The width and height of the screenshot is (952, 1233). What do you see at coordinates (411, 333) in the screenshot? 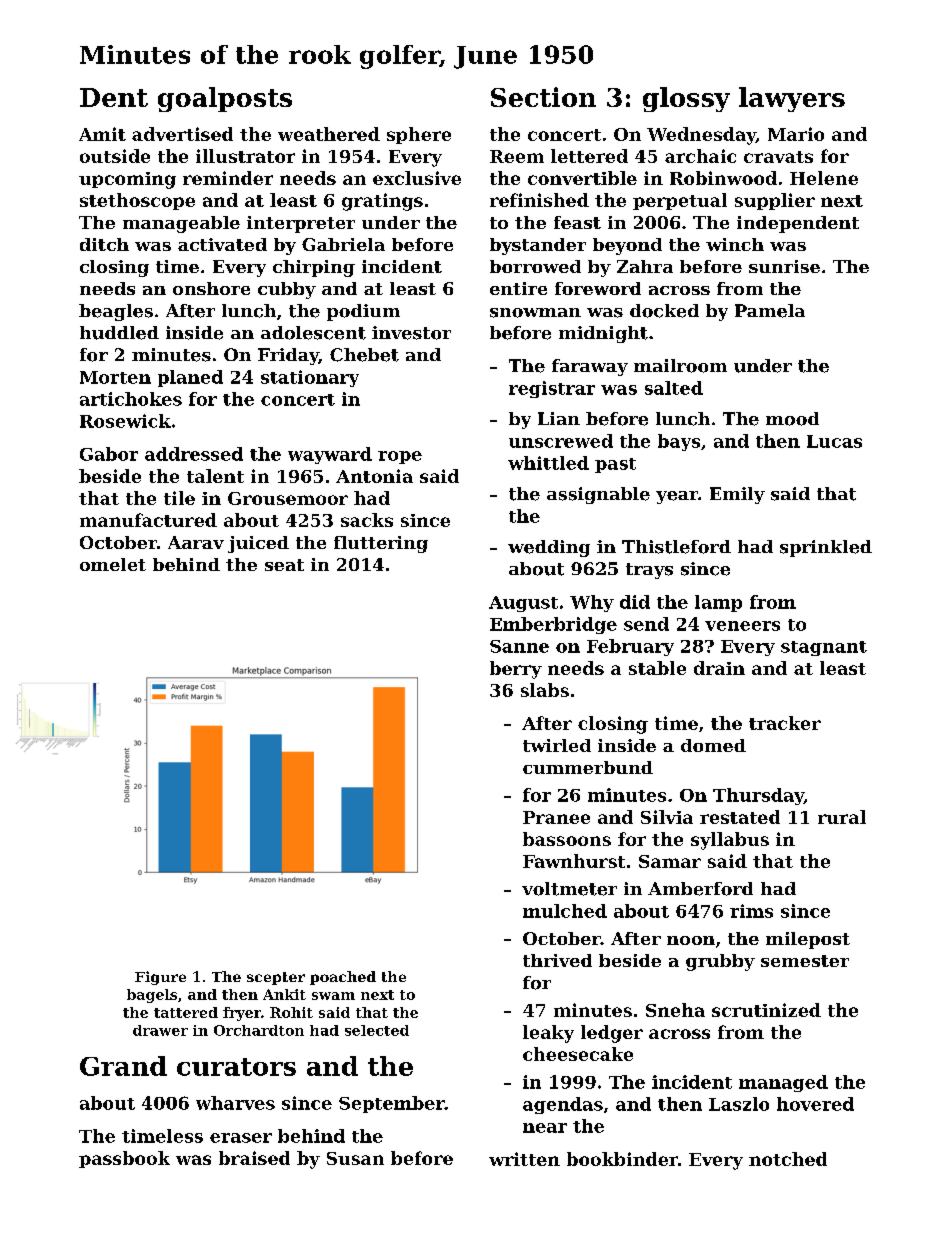
I see `investor` at bounding box center [411, 333].
